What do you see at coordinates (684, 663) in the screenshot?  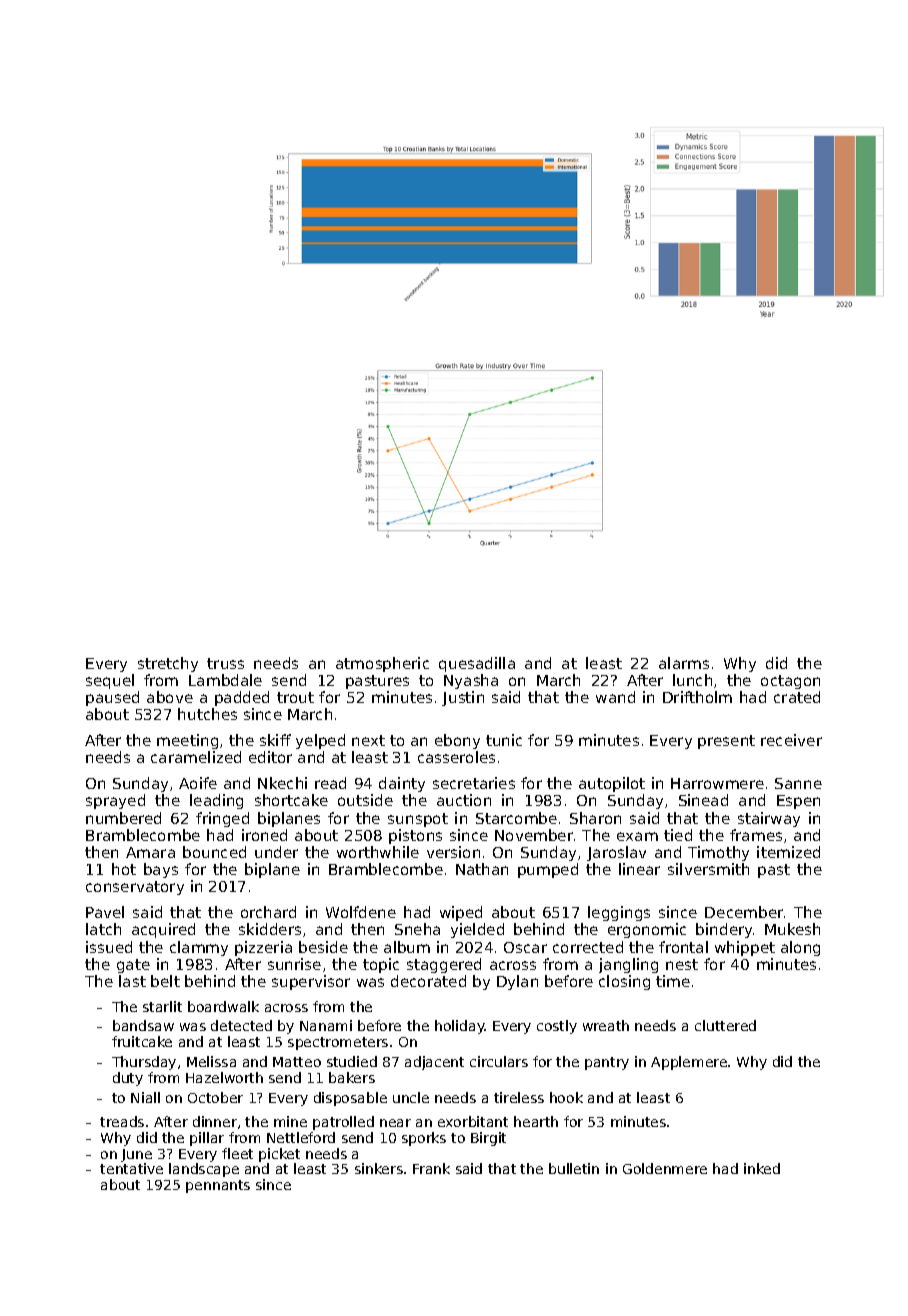 I see `alarms` at bounding box center [684, 663].
